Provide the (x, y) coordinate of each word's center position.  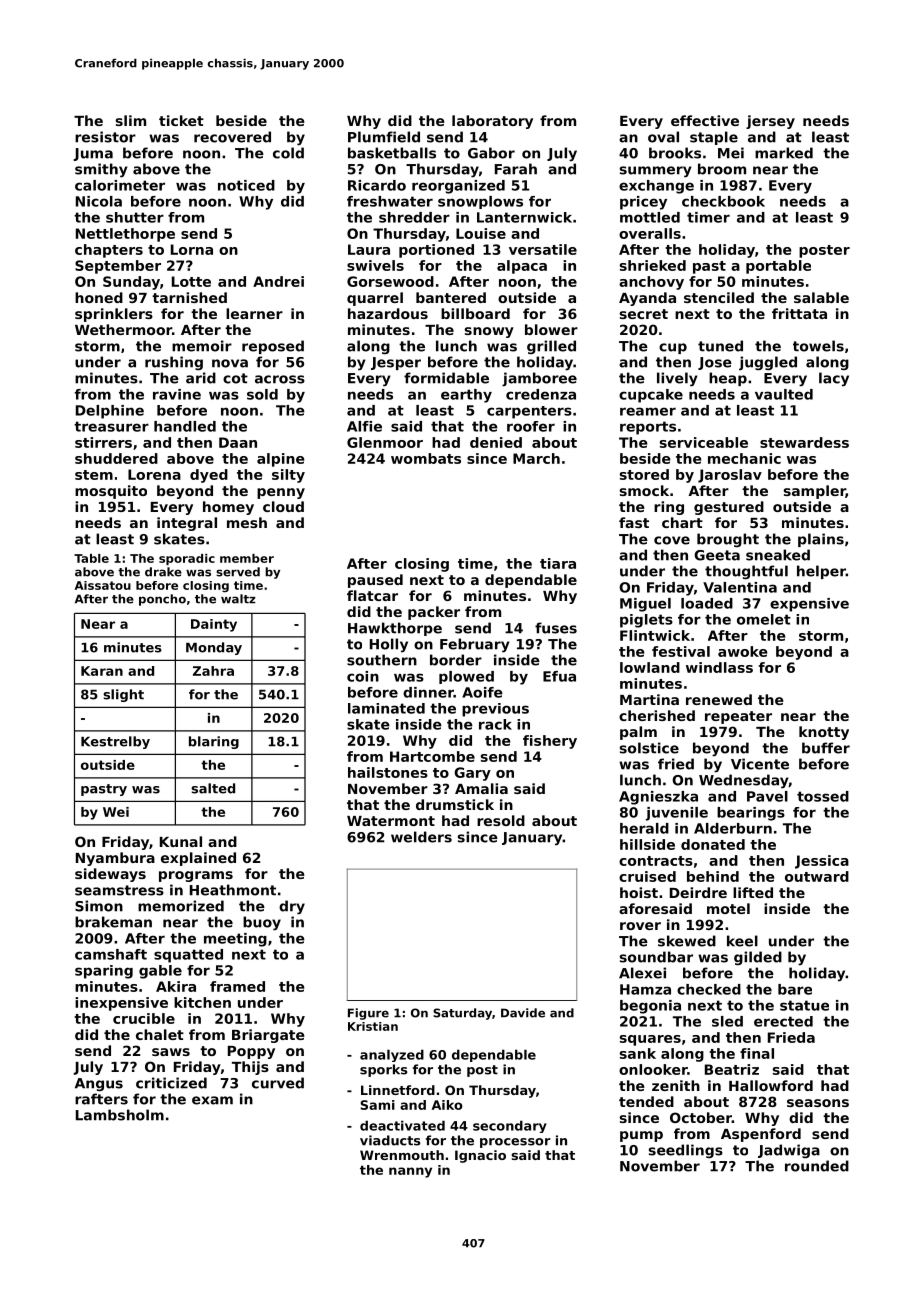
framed (237, 986)
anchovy (651, 283)
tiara (558, 563)
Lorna (192, 249)
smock (644, 490)
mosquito (111, 492)
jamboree (539, 379)
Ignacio (480, 1156)
